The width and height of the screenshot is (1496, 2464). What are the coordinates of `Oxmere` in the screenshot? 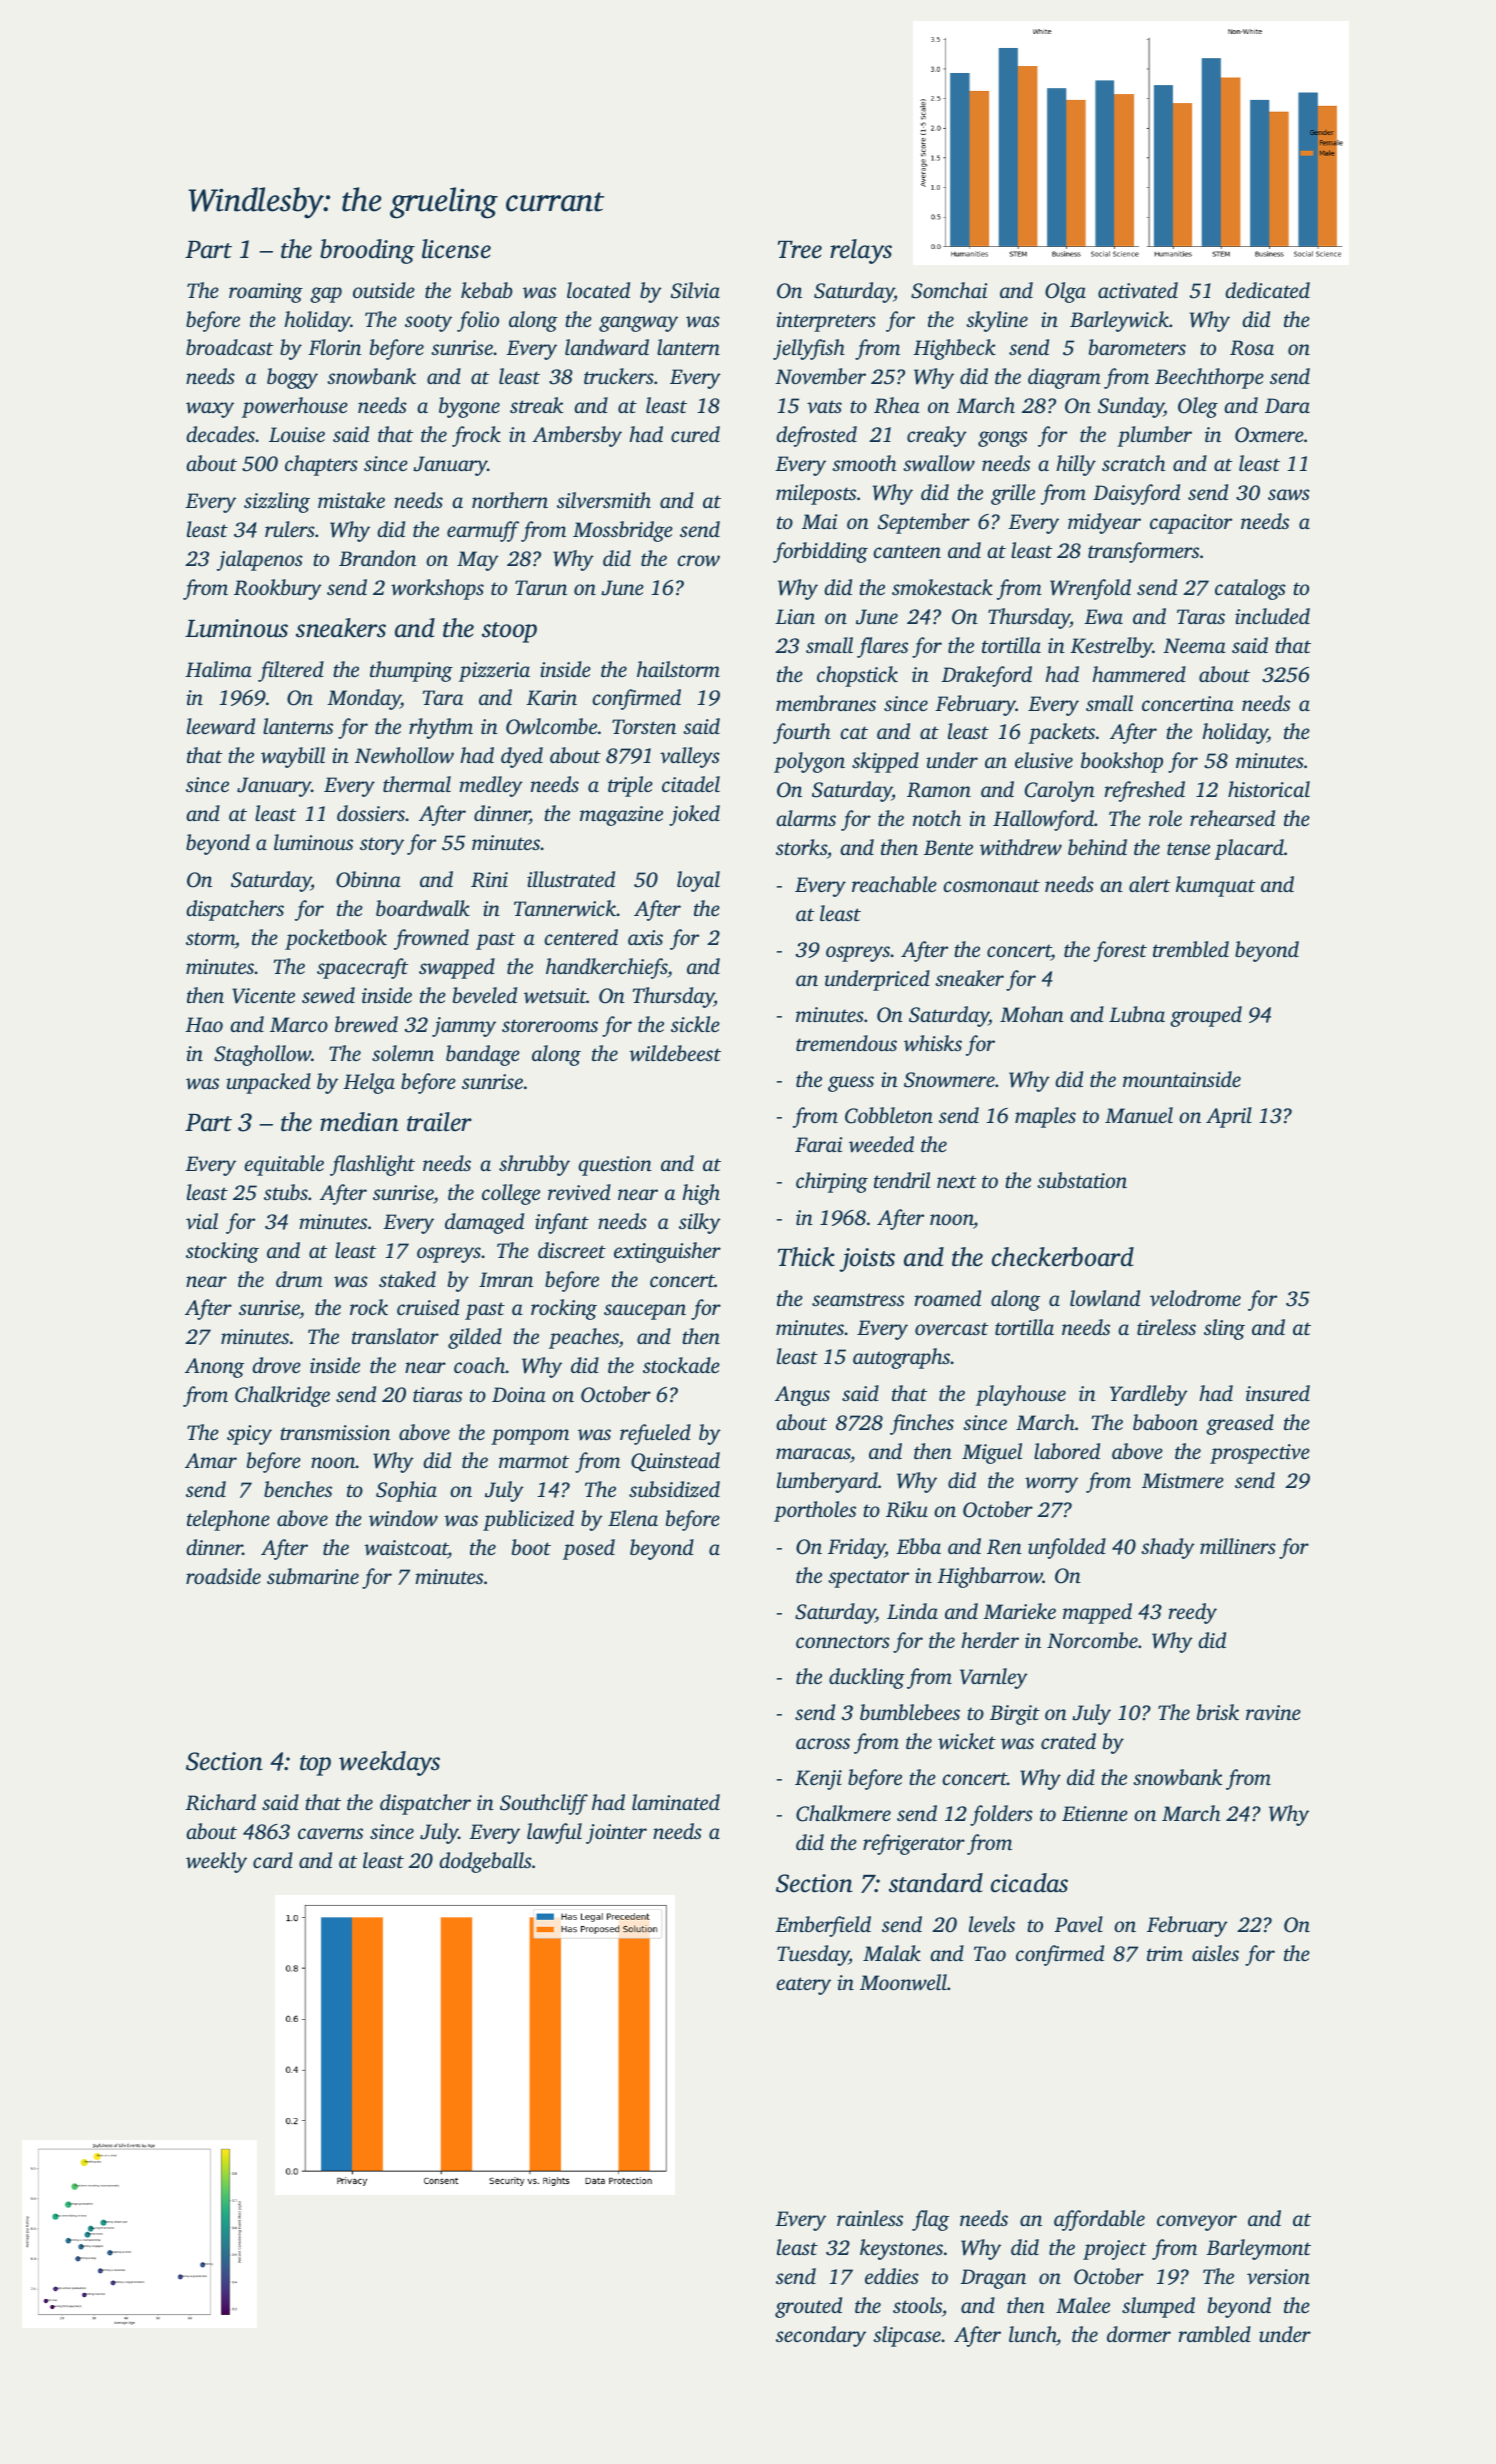 It's located at (1269, 435).
